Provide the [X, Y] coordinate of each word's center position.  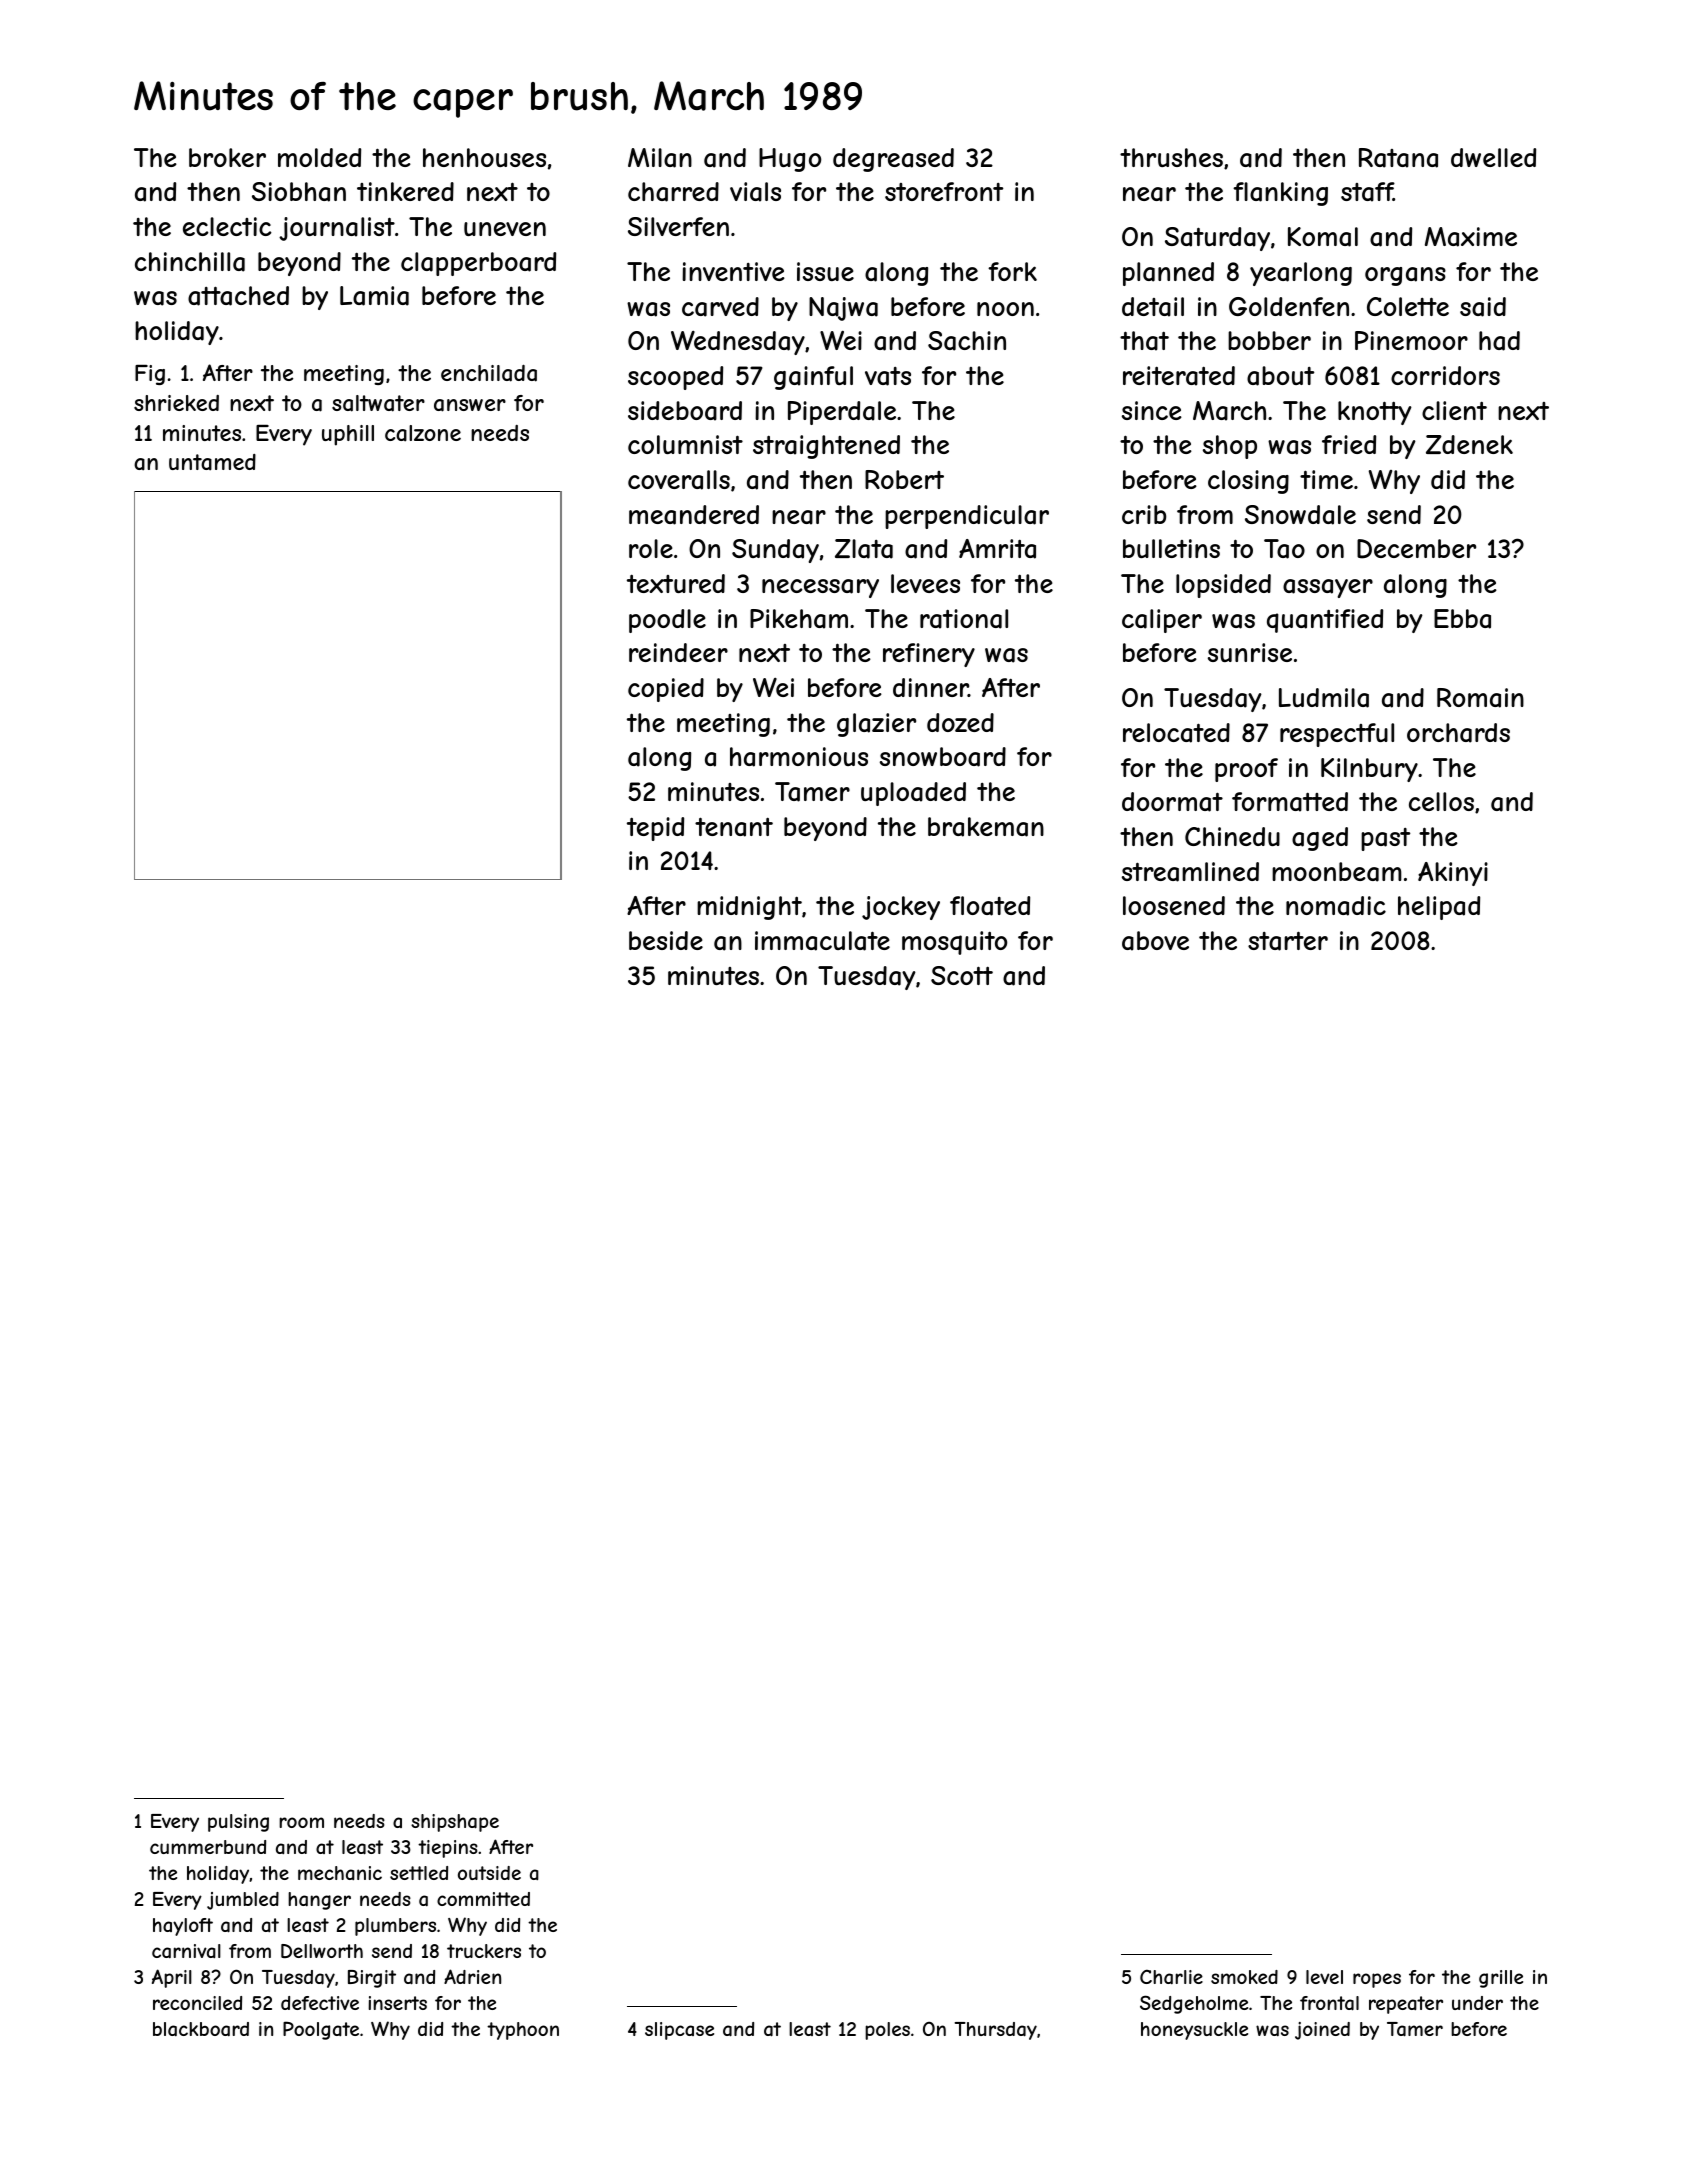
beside [666, 940]
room [301, 1822]
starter [1288, 941]
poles [887, 2031]
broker [227, 157]
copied [666, 690]
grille [1501, 1979]
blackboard [201, 2029]
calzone [423, 433]
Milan [660, 158]
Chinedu [1232, 836]
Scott [962, 975]
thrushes [1171, 157]
